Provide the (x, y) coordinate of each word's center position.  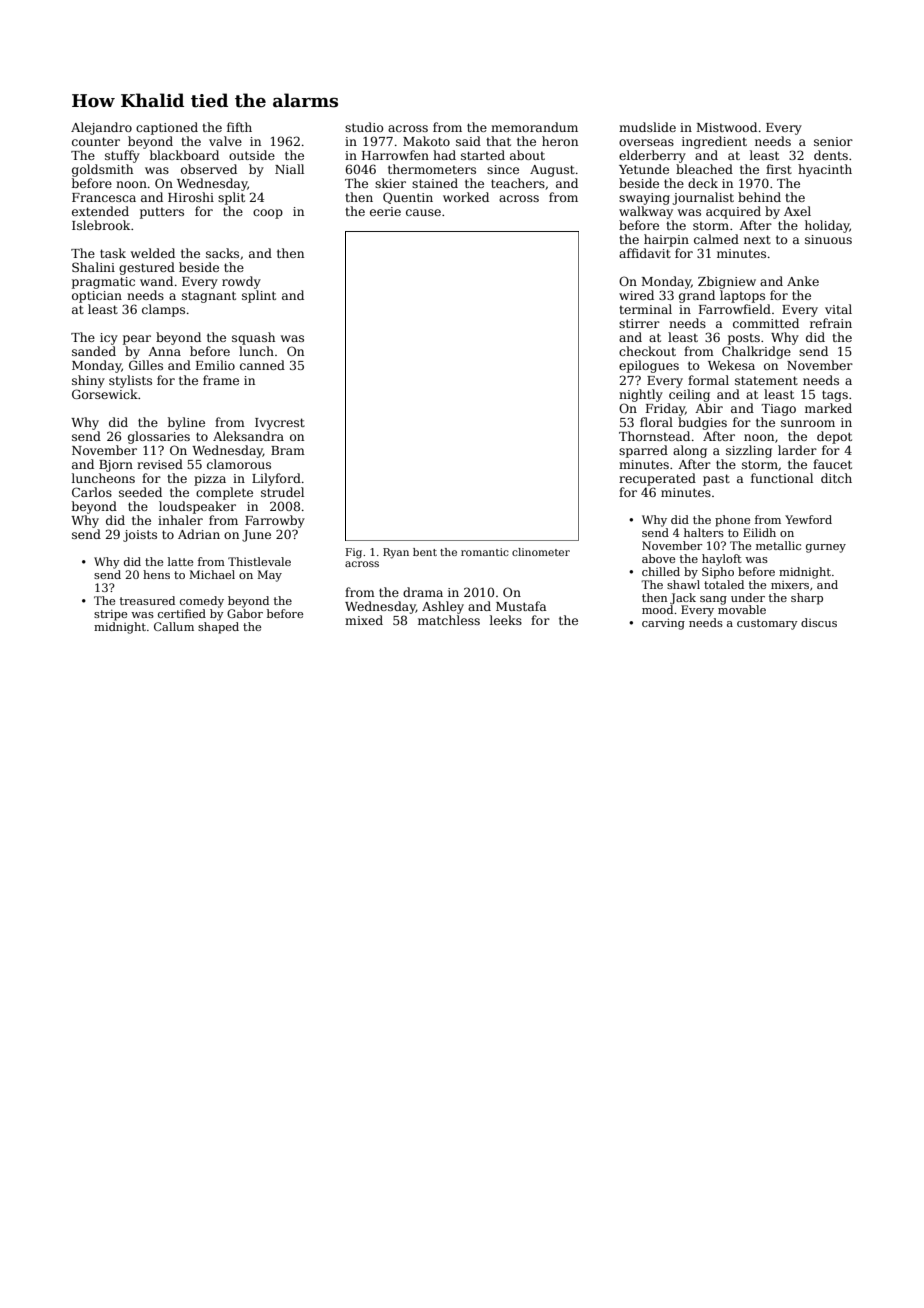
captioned (167, 128)
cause (423, 212)
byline (186, 423)
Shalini (93, 267)
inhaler (180, 520)
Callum (174, 626)
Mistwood (727, 127)
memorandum (534, 127)
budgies (702, 423)
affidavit (645, 253)
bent (425, 552)
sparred (643, 451)
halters (704, 532)
